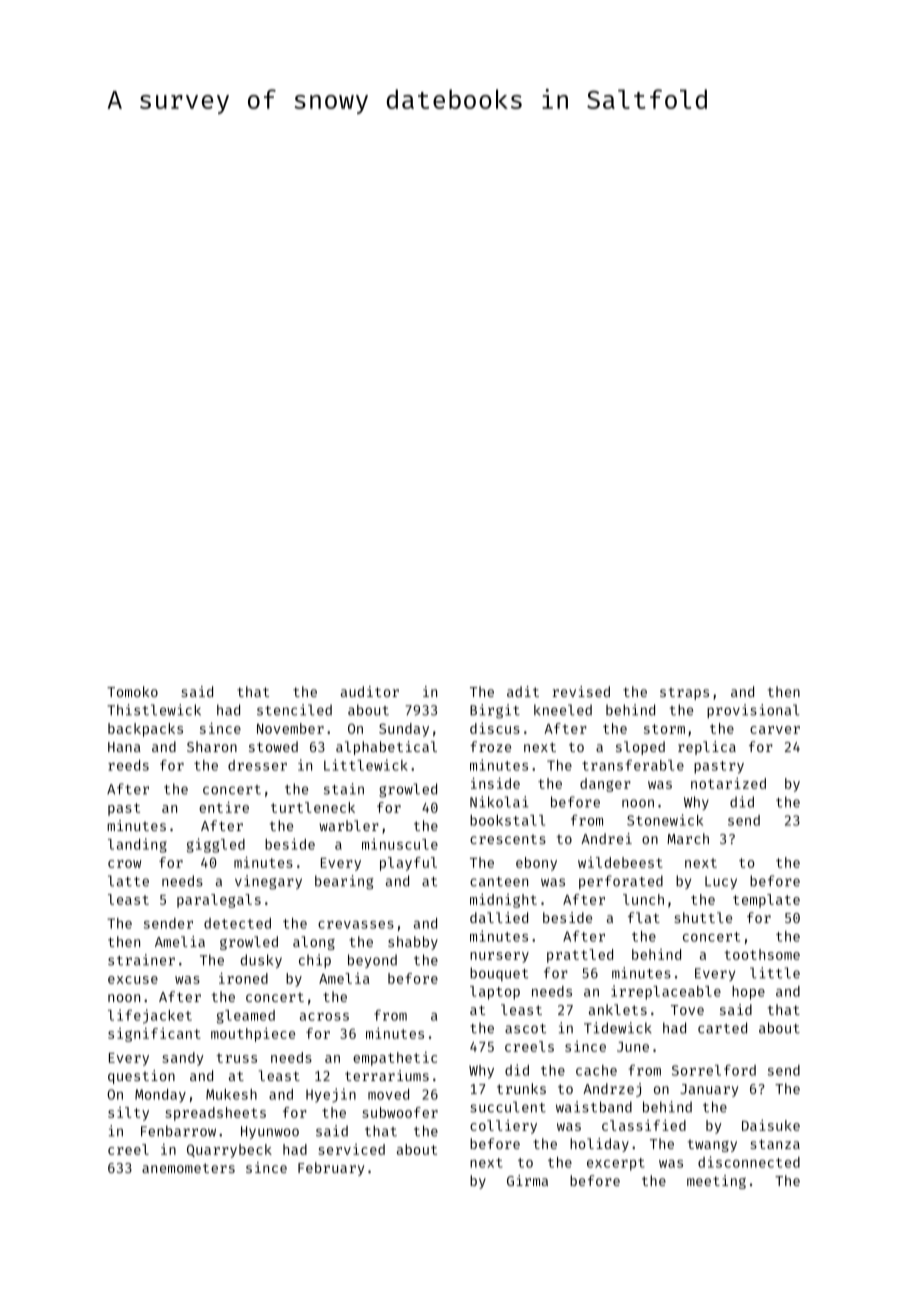 Image resolution: width=908 pixels, height=1316 pixels. Describe the element at coordinates (633, 765) in the page. I see `transferable` at that location.
